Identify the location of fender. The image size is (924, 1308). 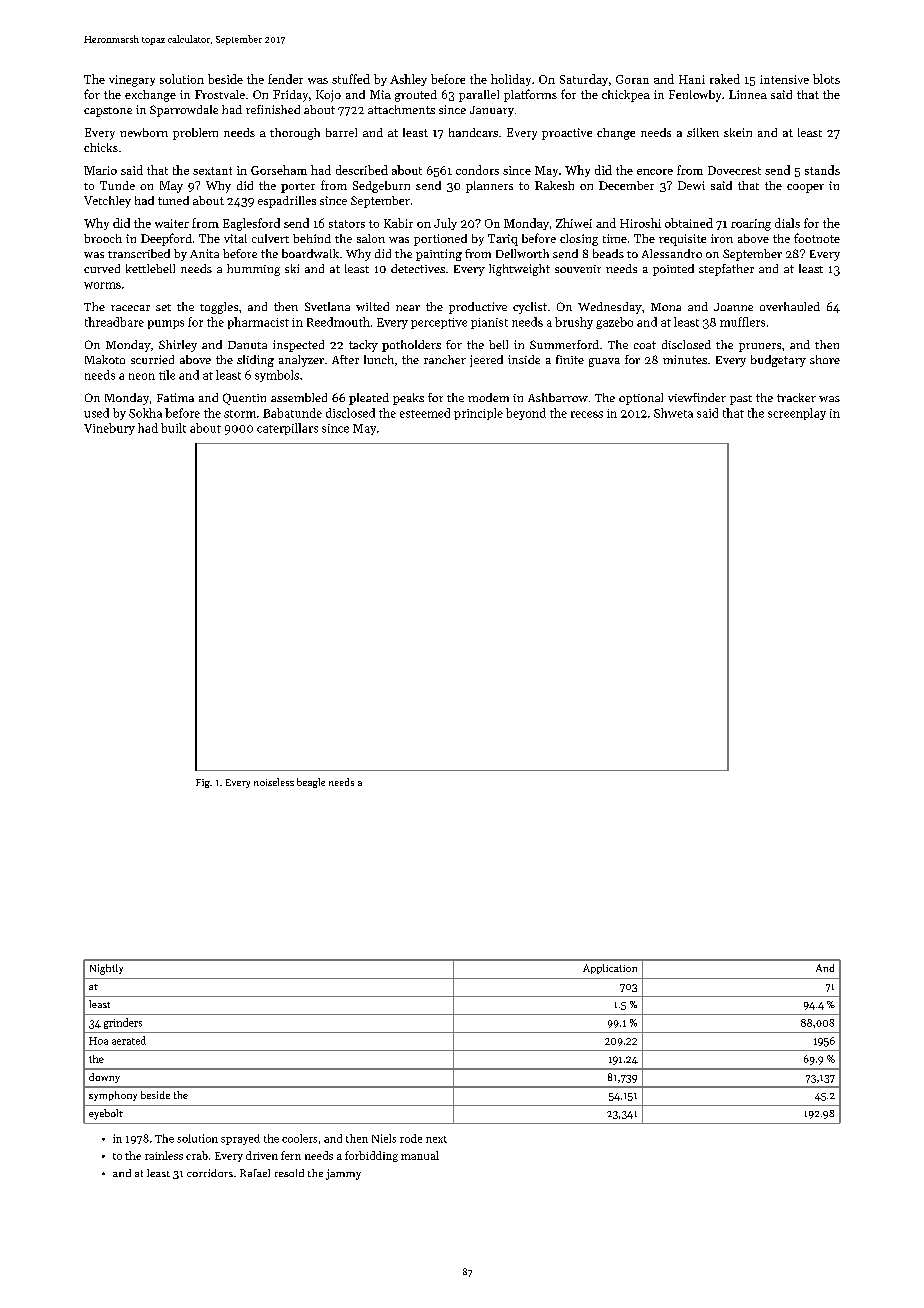
(285, 79).
